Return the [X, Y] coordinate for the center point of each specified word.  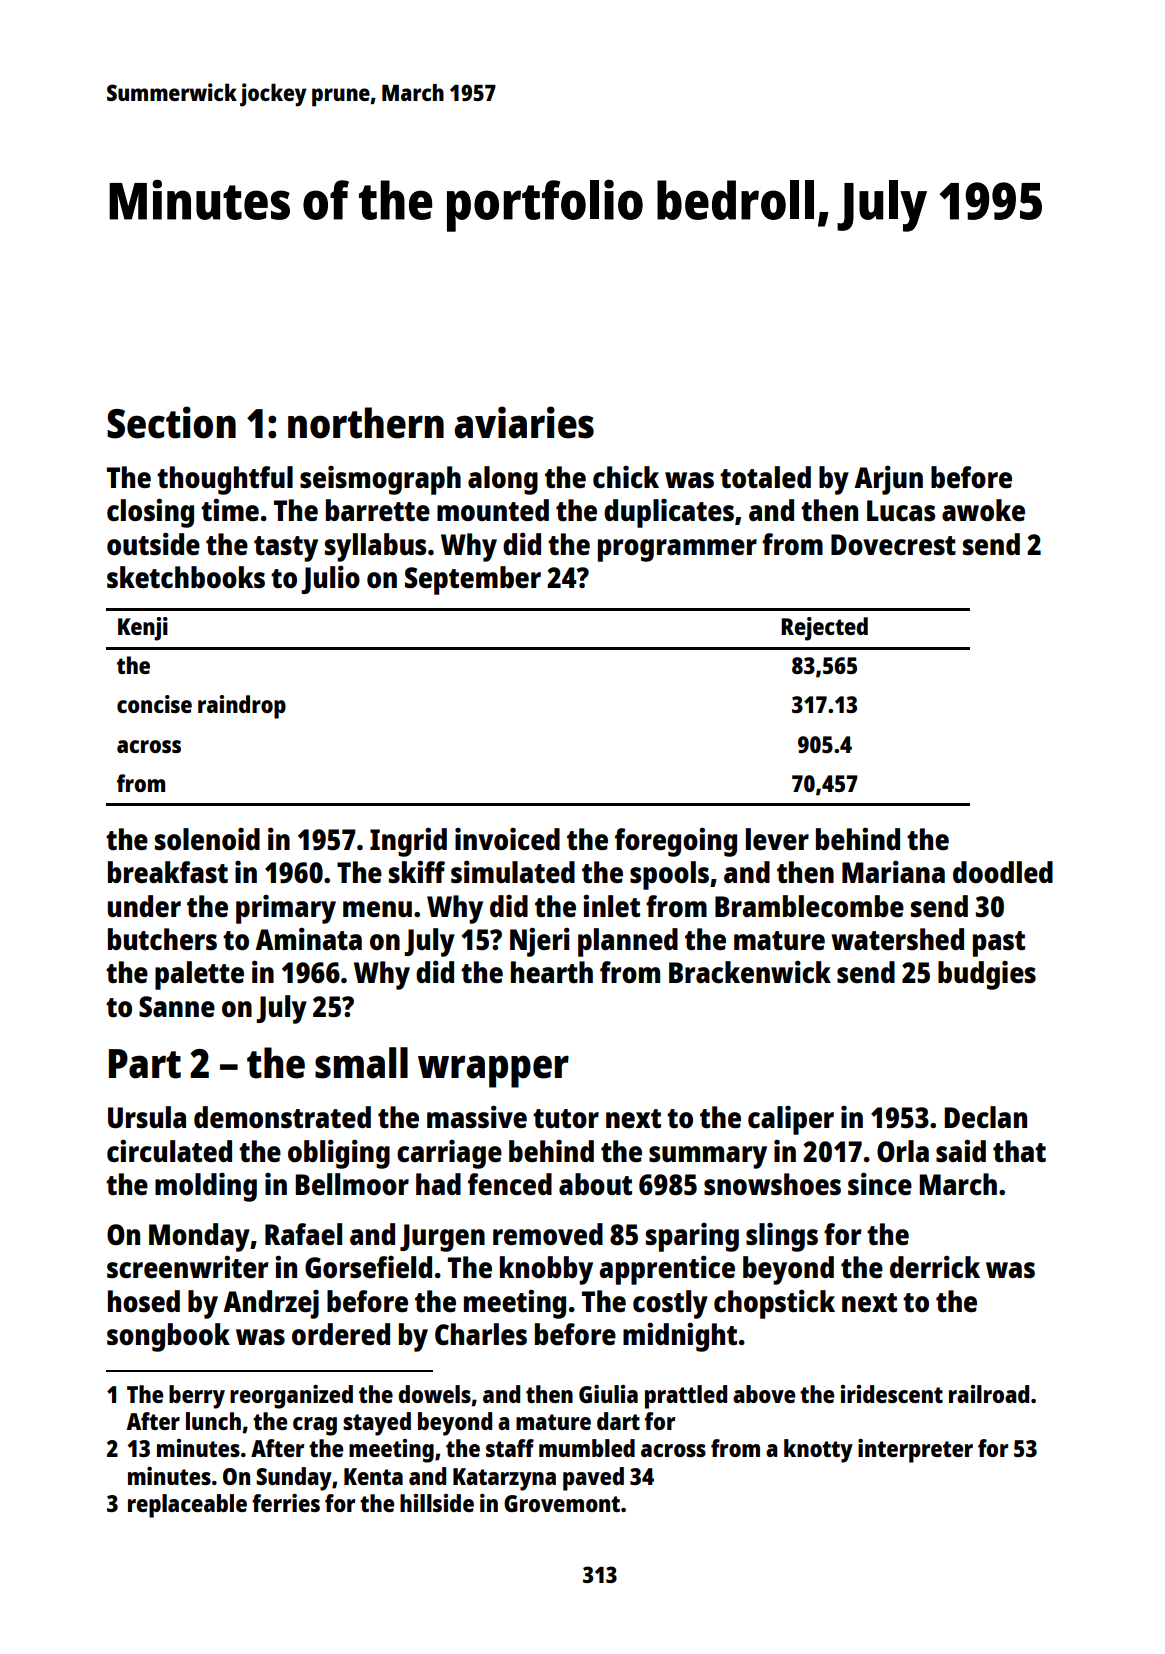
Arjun [888, 480]
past [999, 944]
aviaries [524, 422]
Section [171, 422]
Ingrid [408, 842]
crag [315, 1426]
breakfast [168, 872]
